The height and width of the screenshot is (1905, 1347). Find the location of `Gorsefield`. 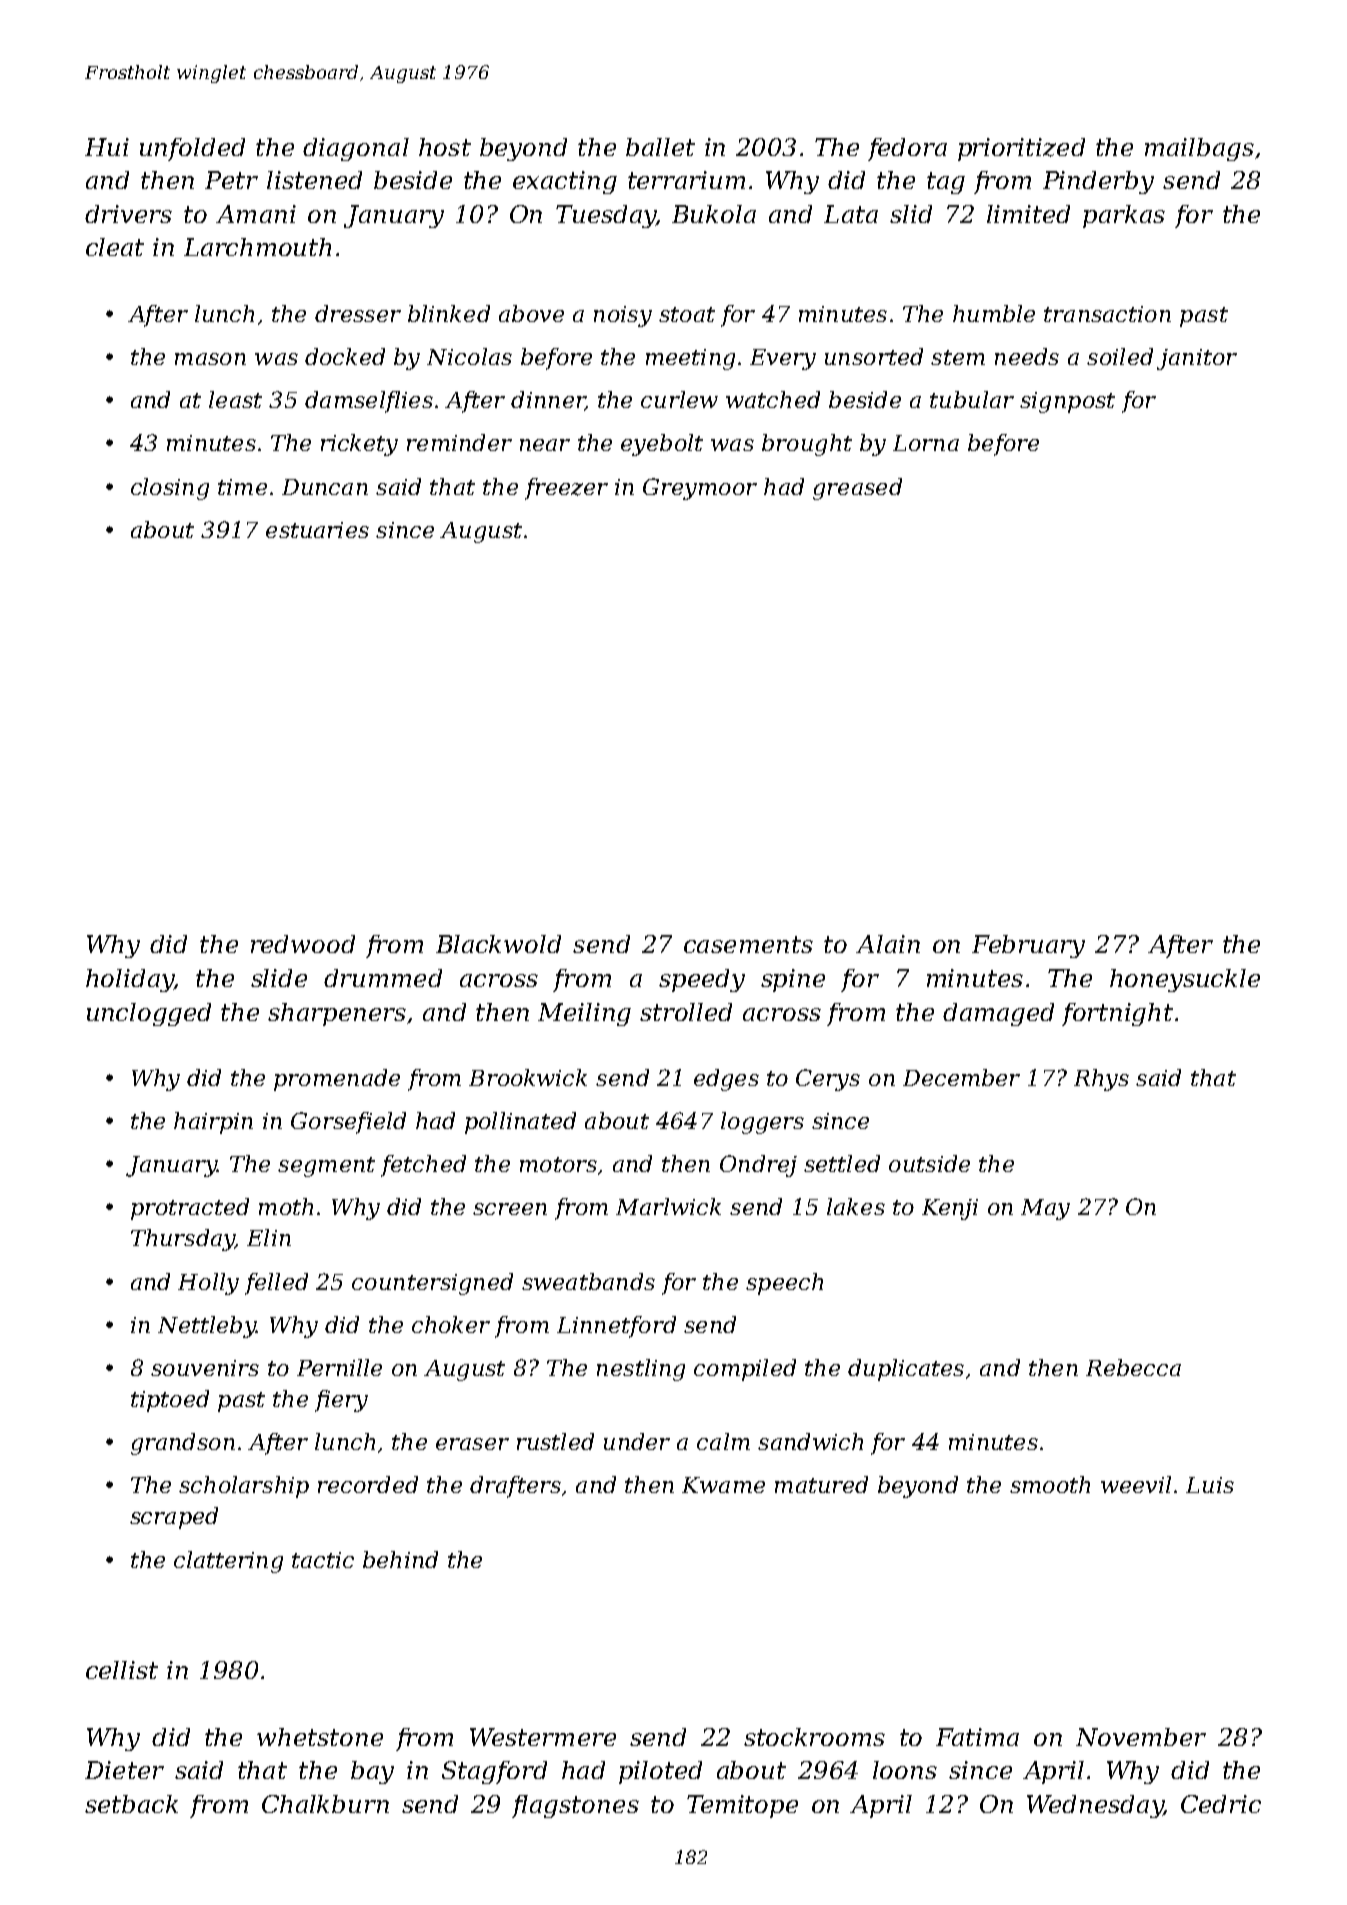

Gorsefield is located at coordinates (348, 1123).
